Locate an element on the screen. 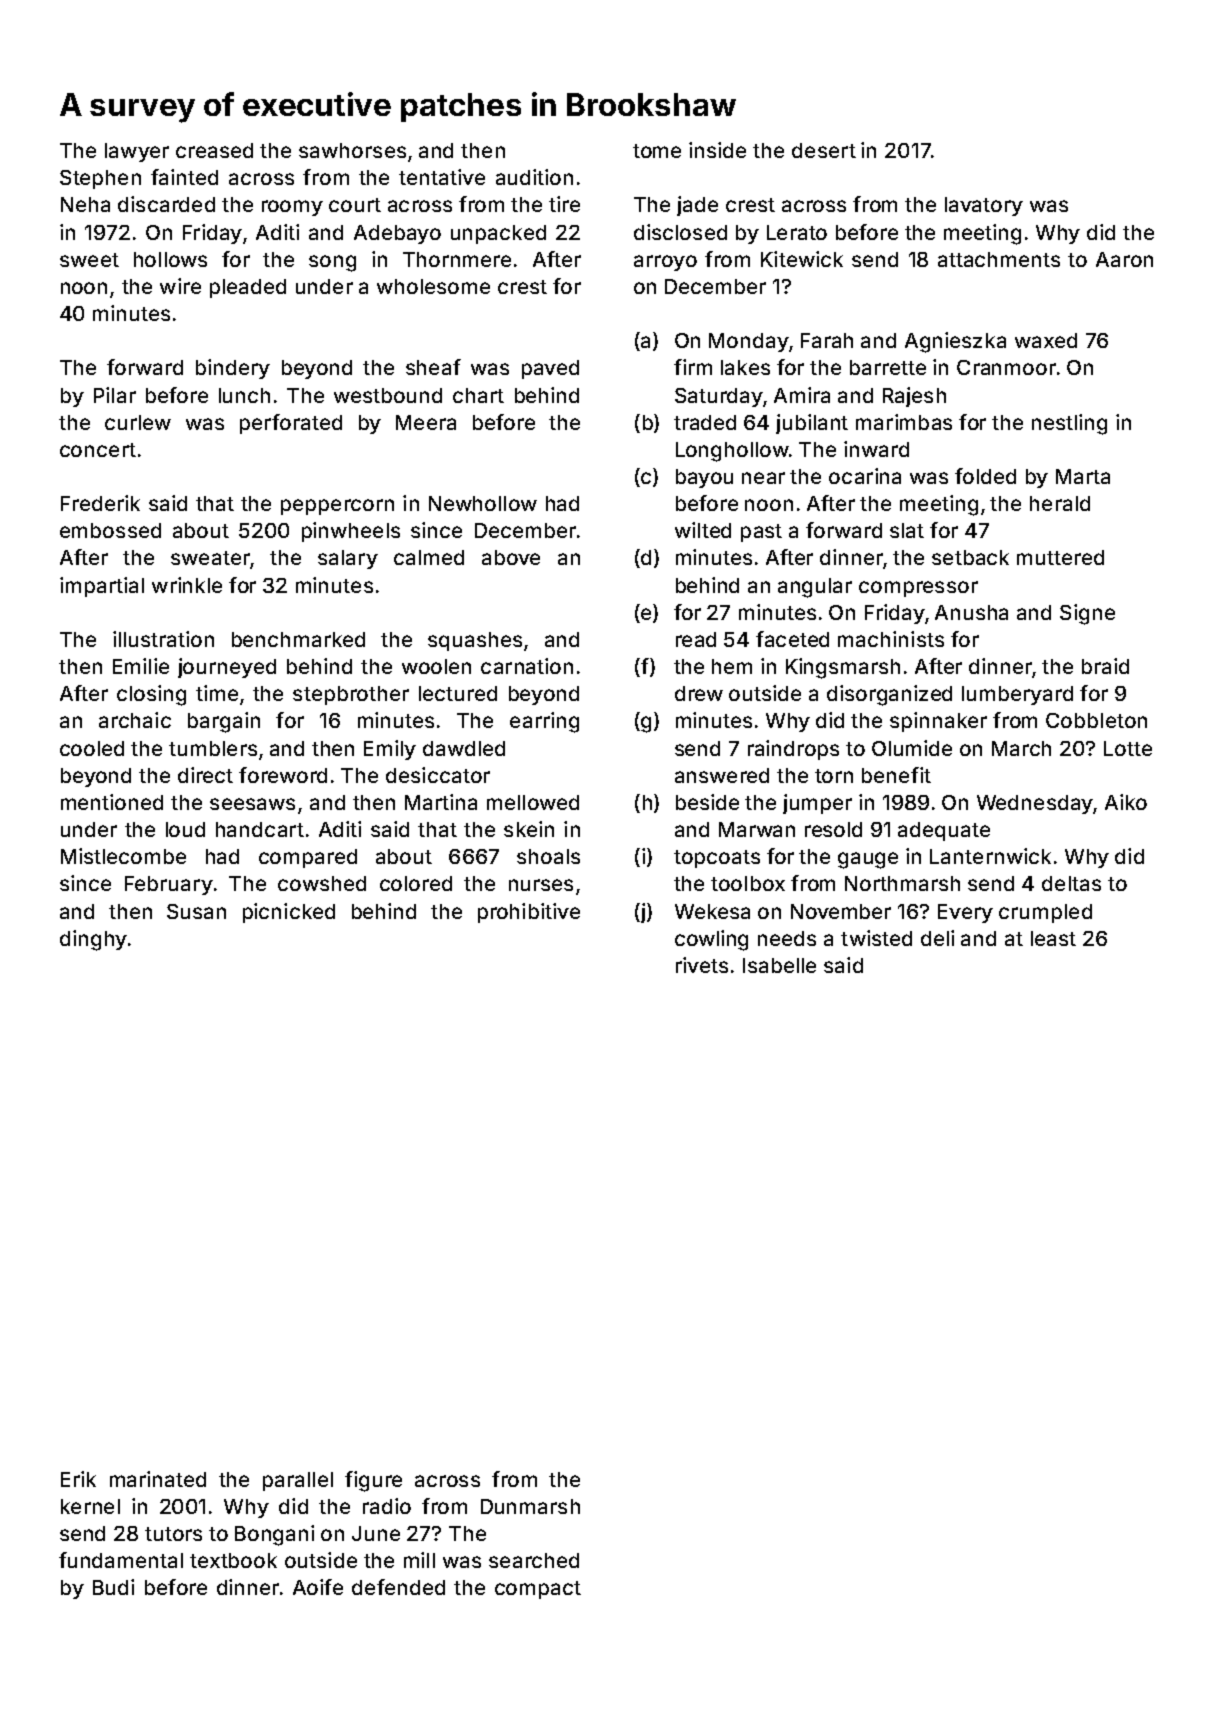 This screenshot has height=1716, width=1214. past is located at coordinates (761, 533).
